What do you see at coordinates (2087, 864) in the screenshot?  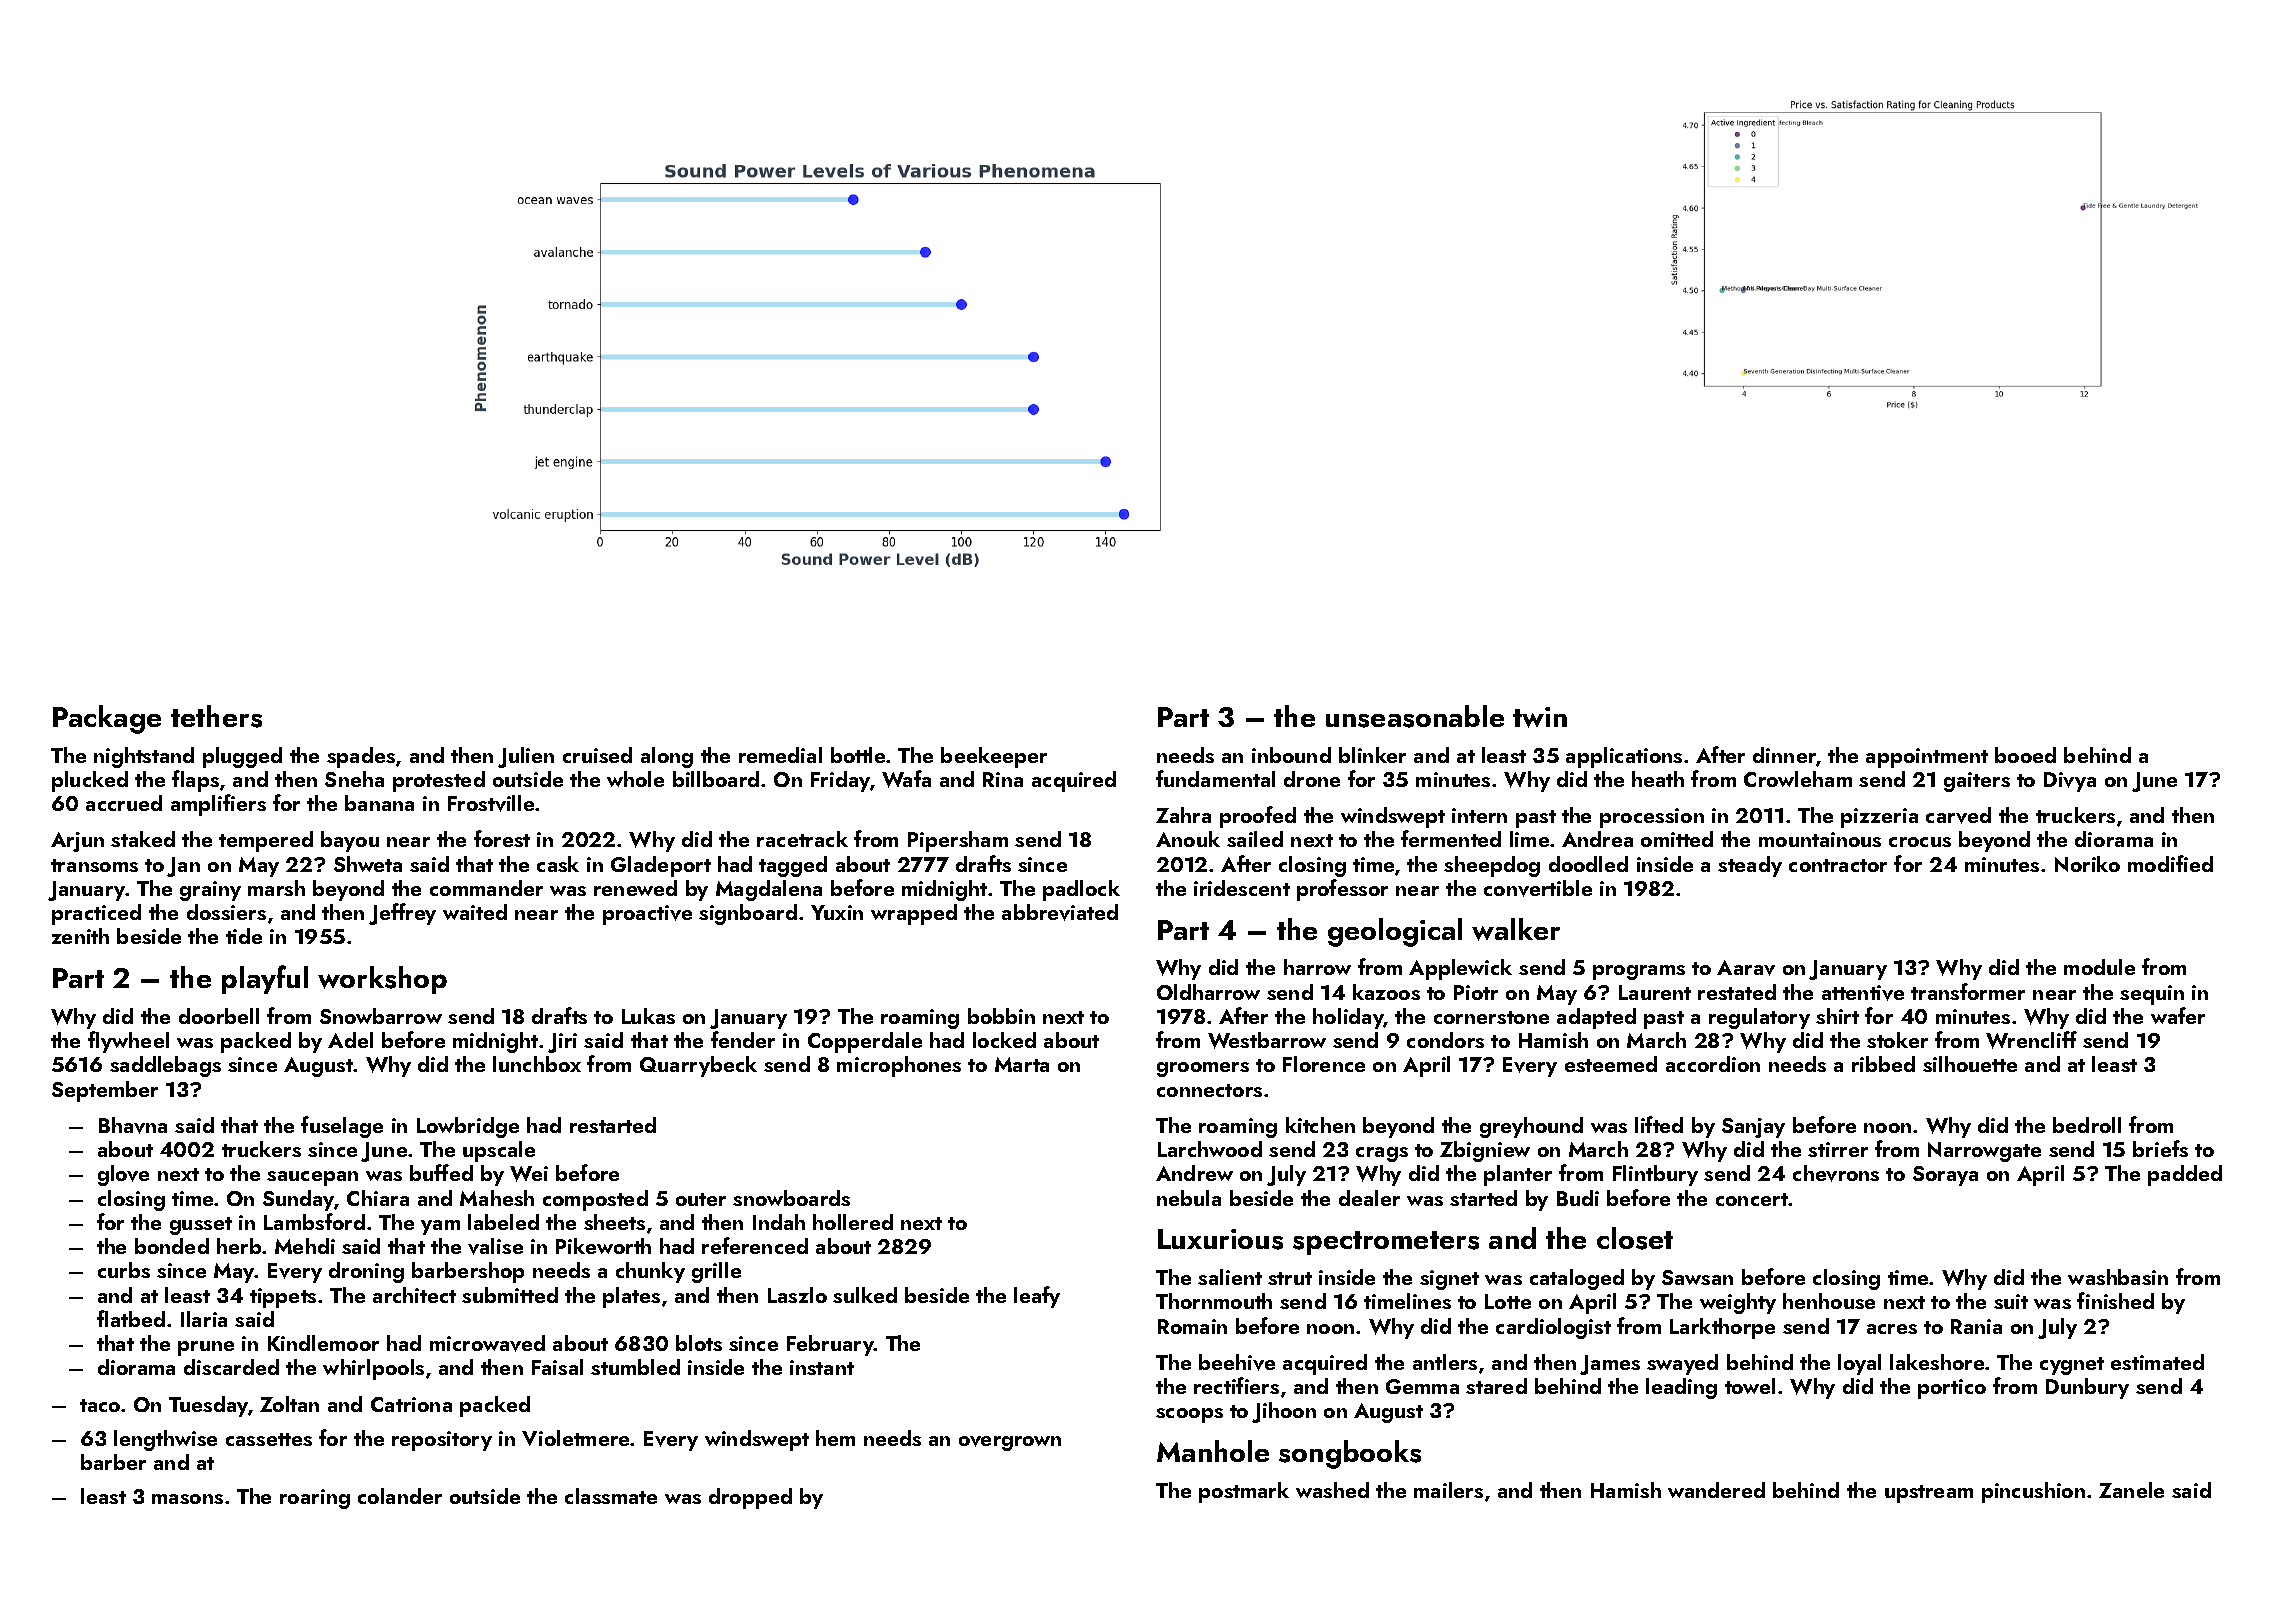 I see `Noriko` at bounding box center [2087, 864].
